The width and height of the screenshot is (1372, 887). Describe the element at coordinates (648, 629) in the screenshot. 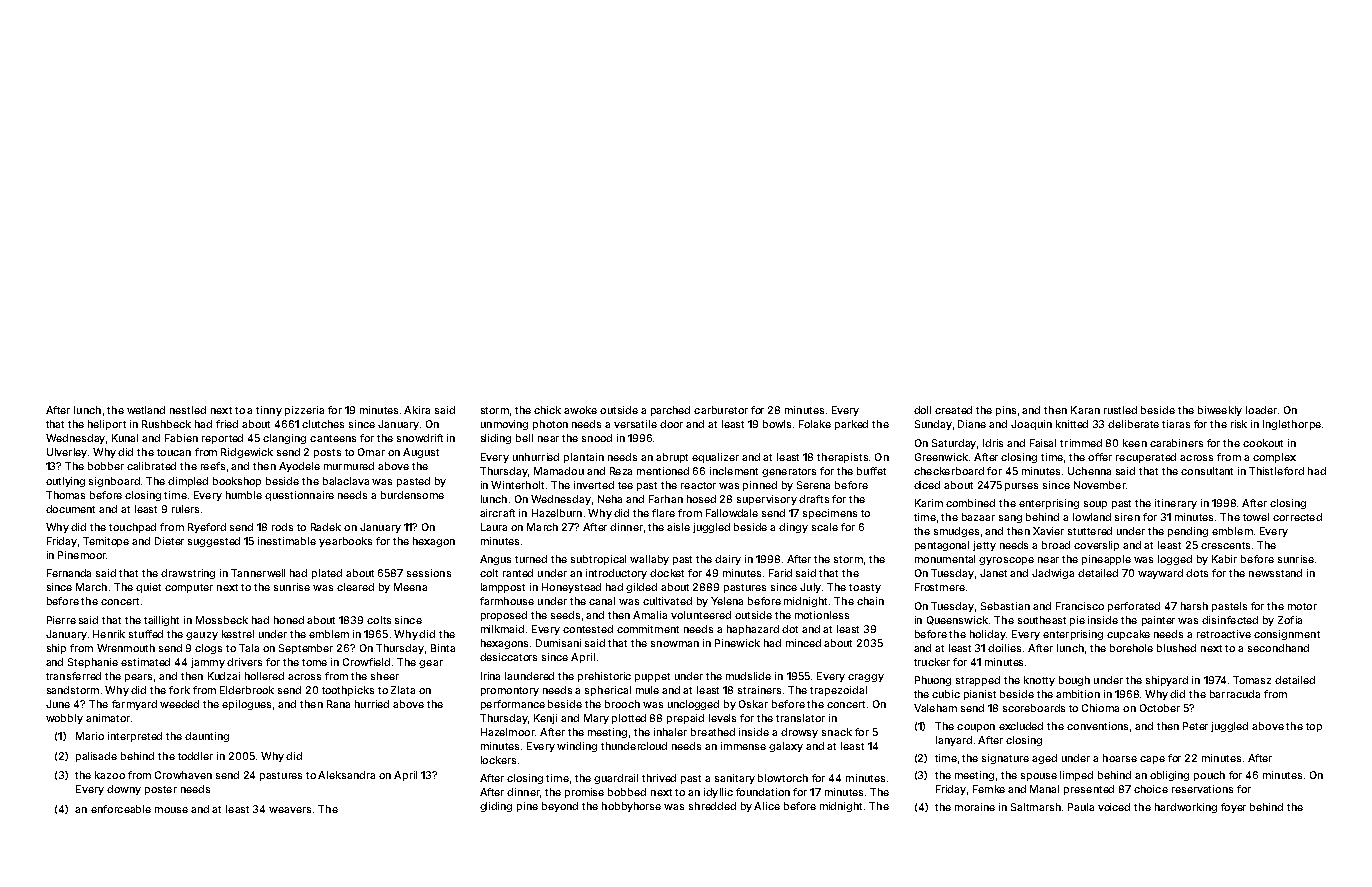

I see `commitment` at that location.
